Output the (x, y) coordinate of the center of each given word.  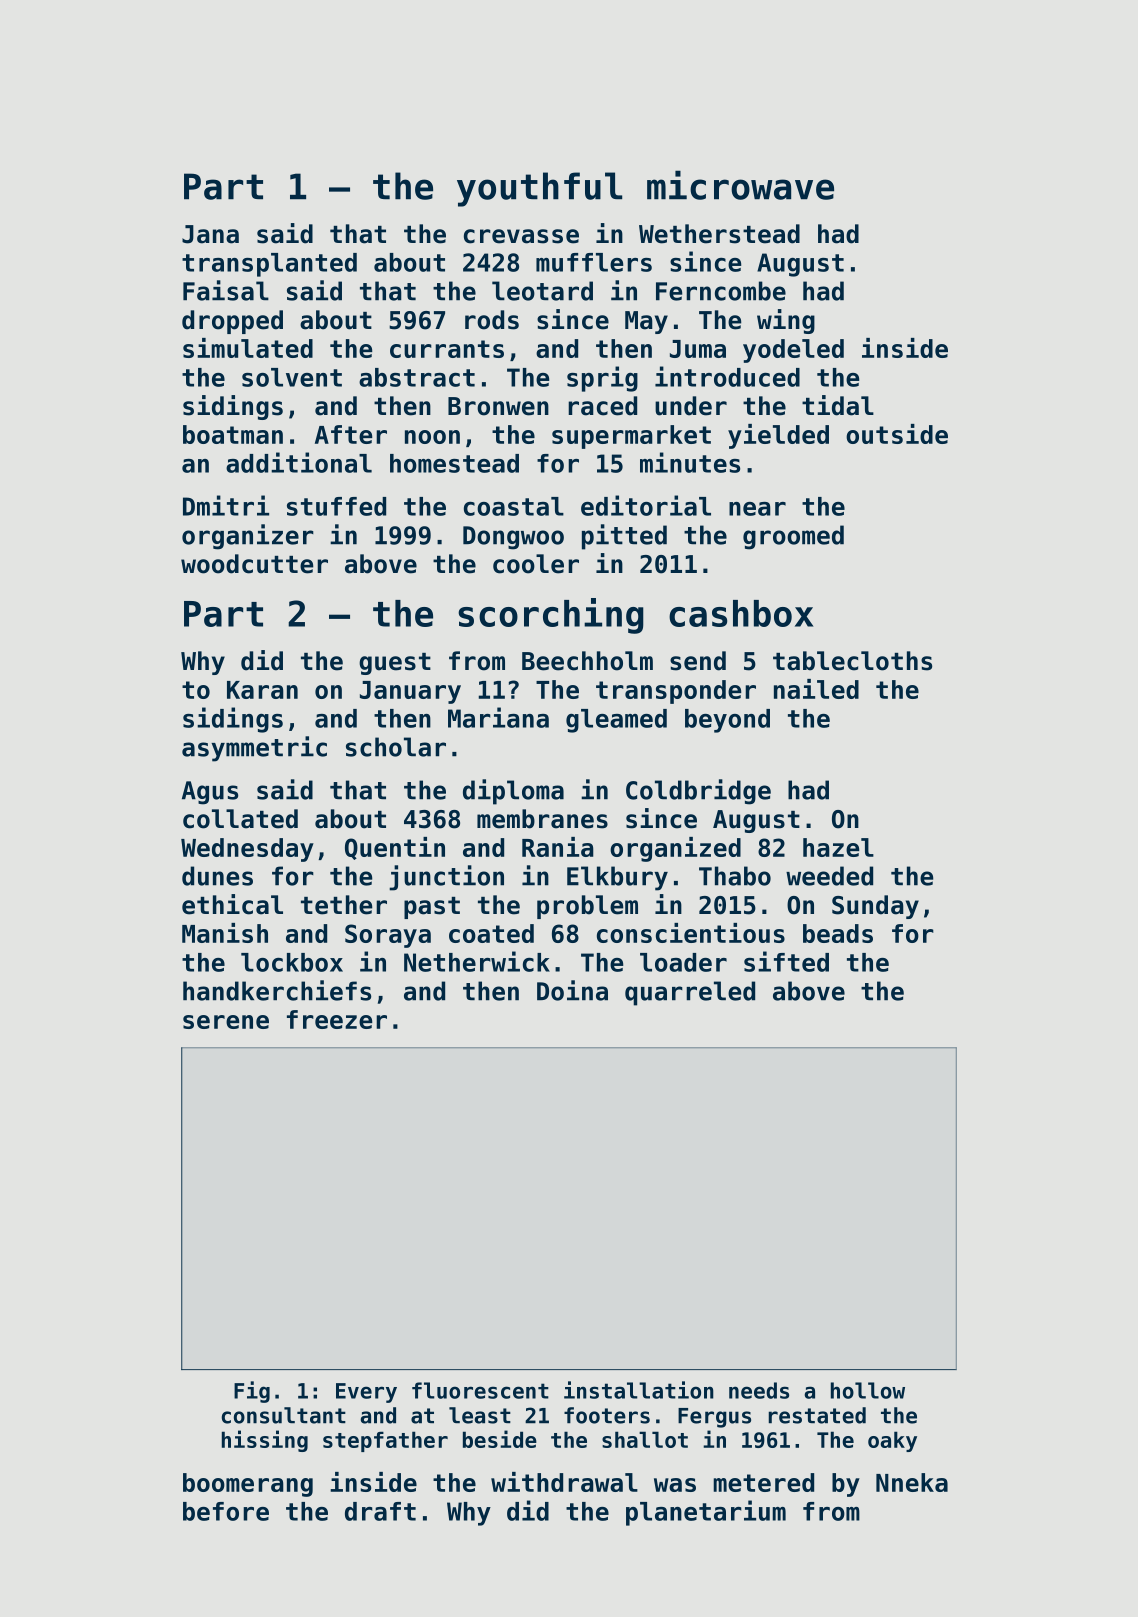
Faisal (226, 290)
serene (226, 1022)
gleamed (616, 721)
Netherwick (477, 961)
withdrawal (564, 1482)
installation (639, 1390)
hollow (868, 1390)
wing (786, 321)
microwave (740, 185)
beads (838, 933)
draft (380, 1511)
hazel (838, 847)
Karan (262, 690)
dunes (217, 876)
